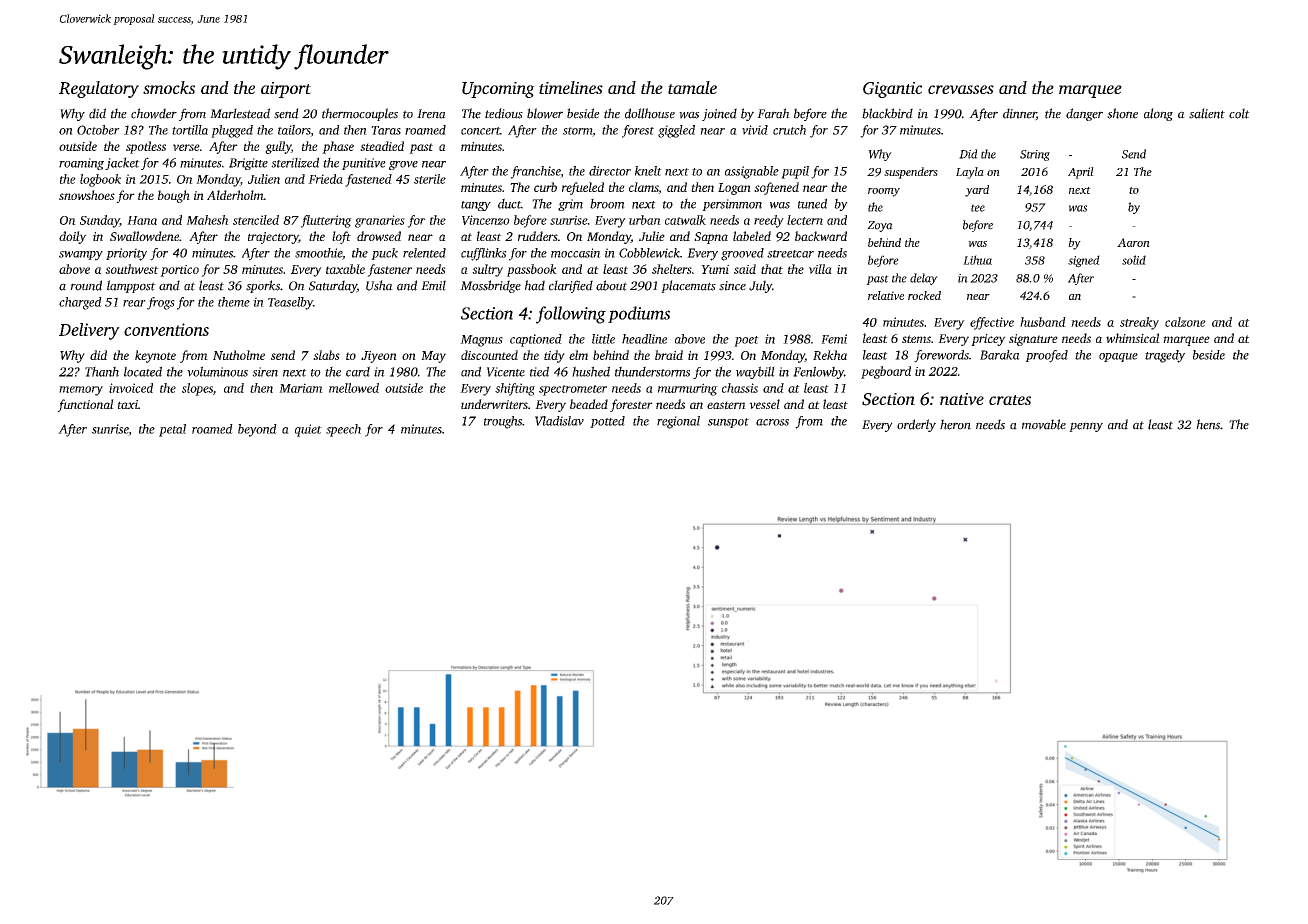 The width and height of the page is (1308, 924). Describe the element at coordinates (1165, 356) in the page. I see `tragedy` at that location.
